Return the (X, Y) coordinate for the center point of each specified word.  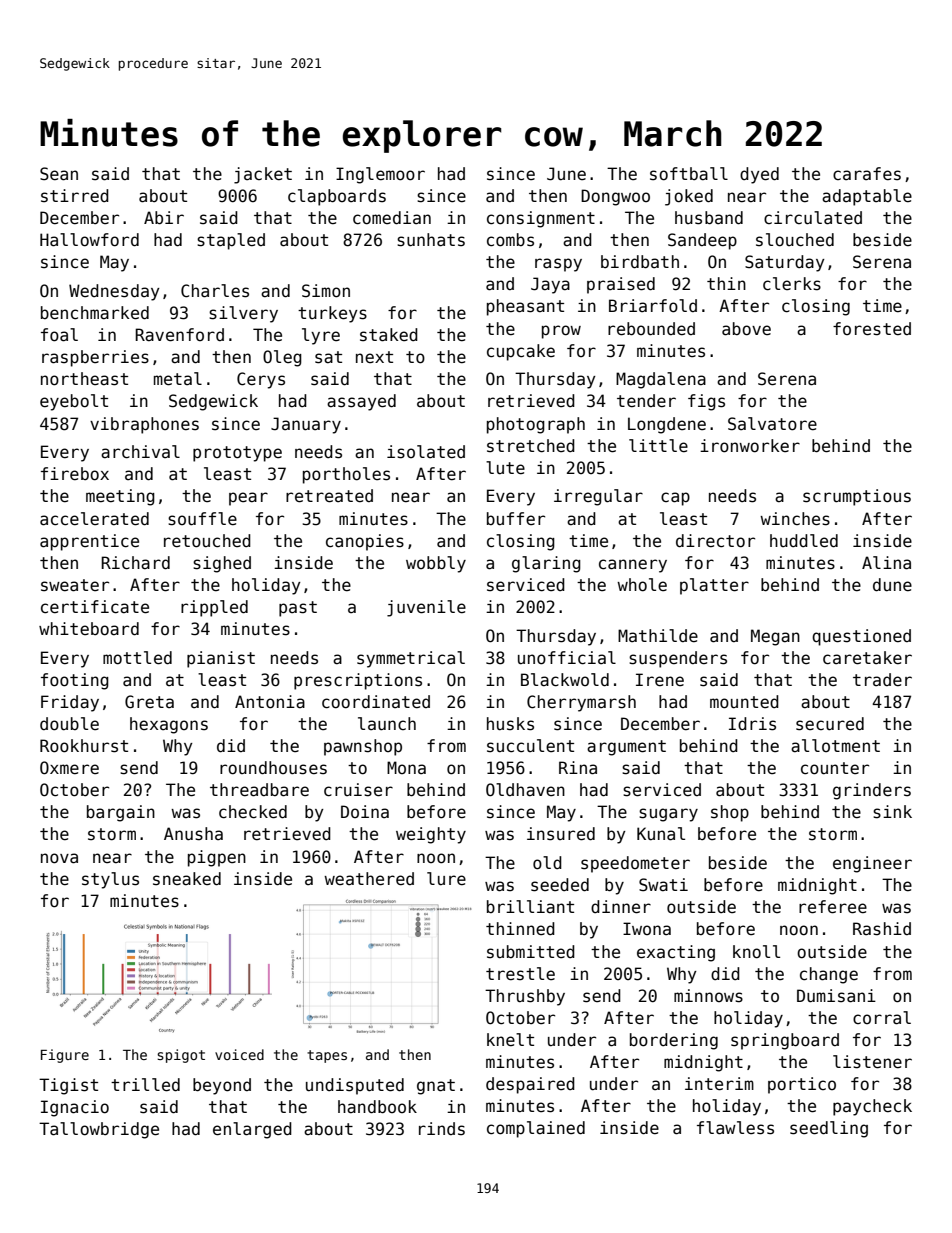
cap (675, 499)
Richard (135, 563)
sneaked (187, 879)
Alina (886, 563)
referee (833, 907)
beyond (222, 1086)
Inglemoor (380, 175)
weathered (369, 879)
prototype (237, 454)
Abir (164, 218)
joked (689, 197)
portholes (346, 475)
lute (505, 468)
